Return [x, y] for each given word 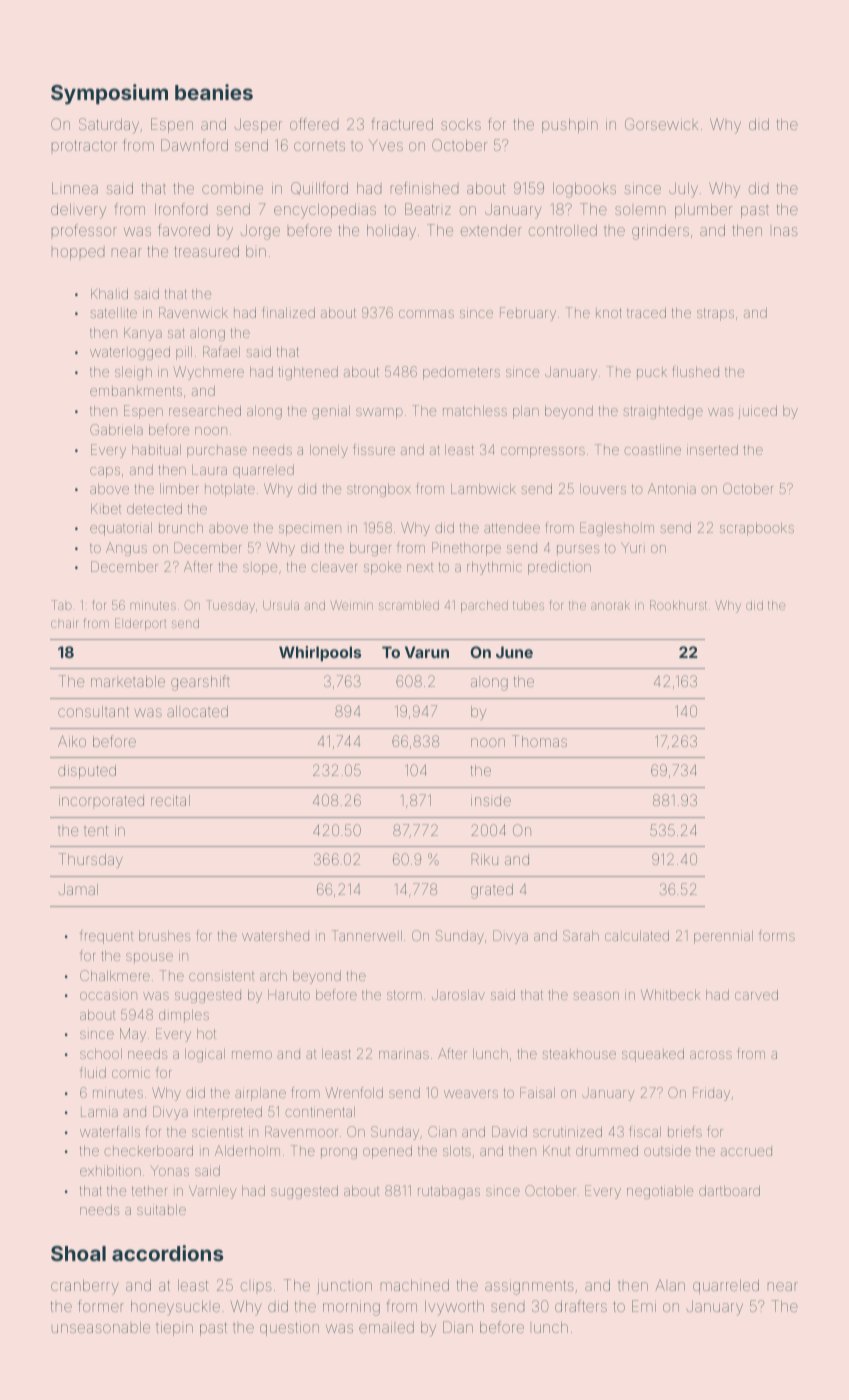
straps [715, 314]
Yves [386, 145]
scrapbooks [757, 529]
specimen [310, 529]
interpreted [228, 1113]
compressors [543, 452]
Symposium [109, 94]
